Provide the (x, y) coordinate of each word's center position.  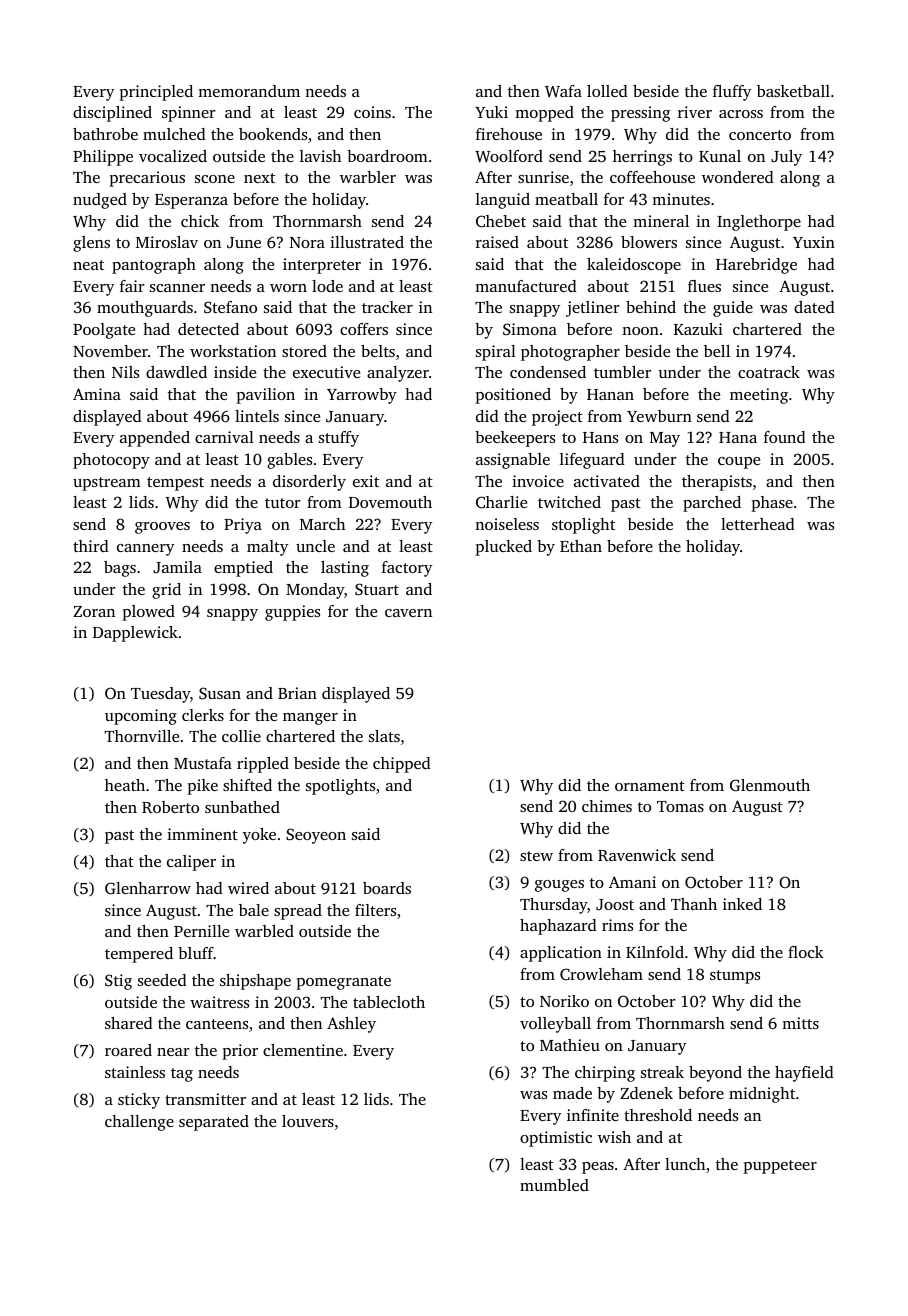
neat (88, 265)
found (785, 437)
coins (372, 112)
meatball (566, 199)
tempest (175, 484)
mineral (661, 221)
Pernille (201, 931)
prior (240, 1052)
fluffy (732, 93)
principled (156, 93)
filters (375, 910)
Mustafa (203, 763)
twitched (569, 502)
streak (662, 1072)
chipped (402, 765)
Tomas (680, 806)
